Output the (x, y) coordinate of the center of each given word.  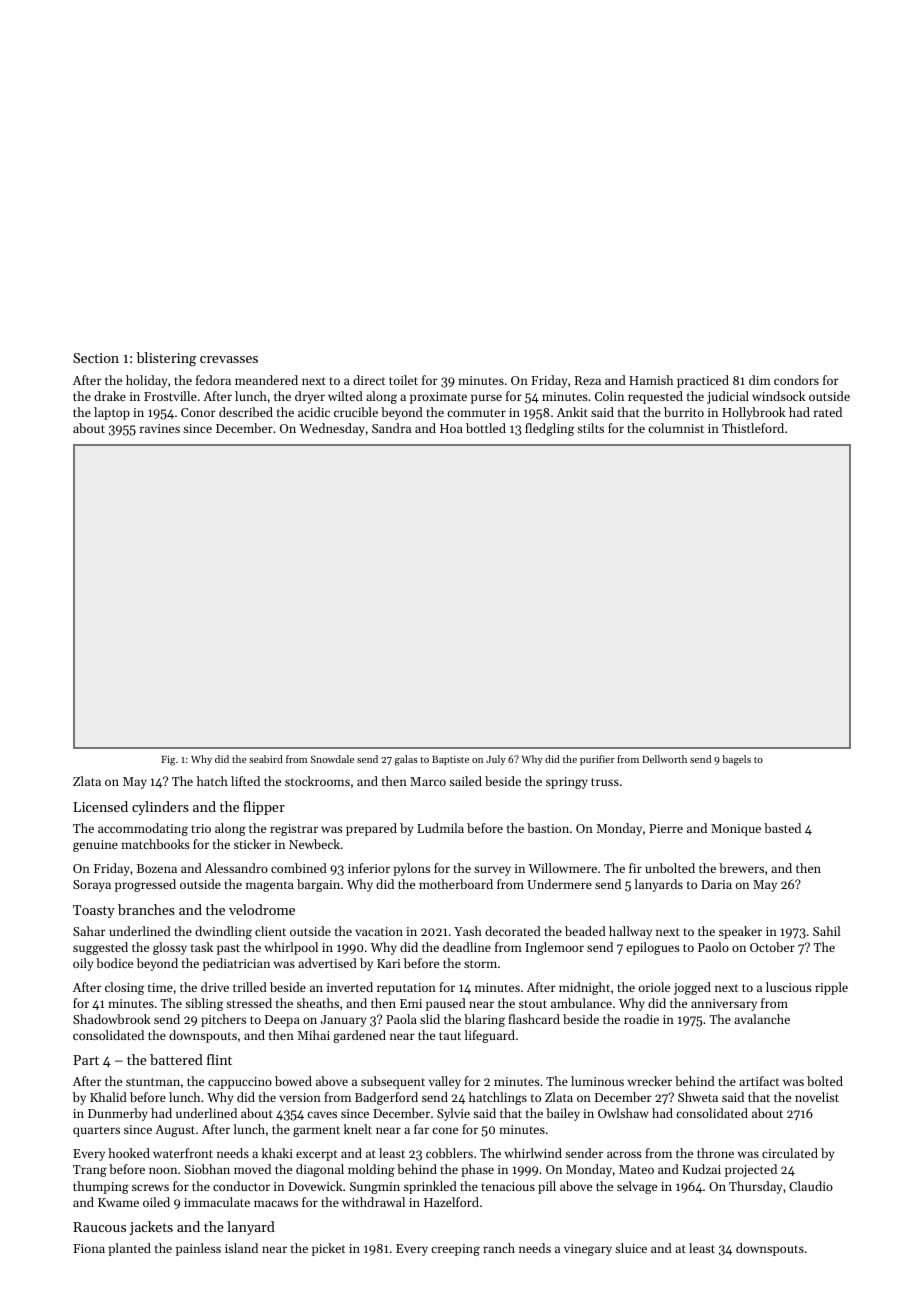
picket (328, 1249)
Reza (588, 380)
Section (96, 358)
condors (796, 380)
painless (198, 1249)
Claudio (811, 1186)
